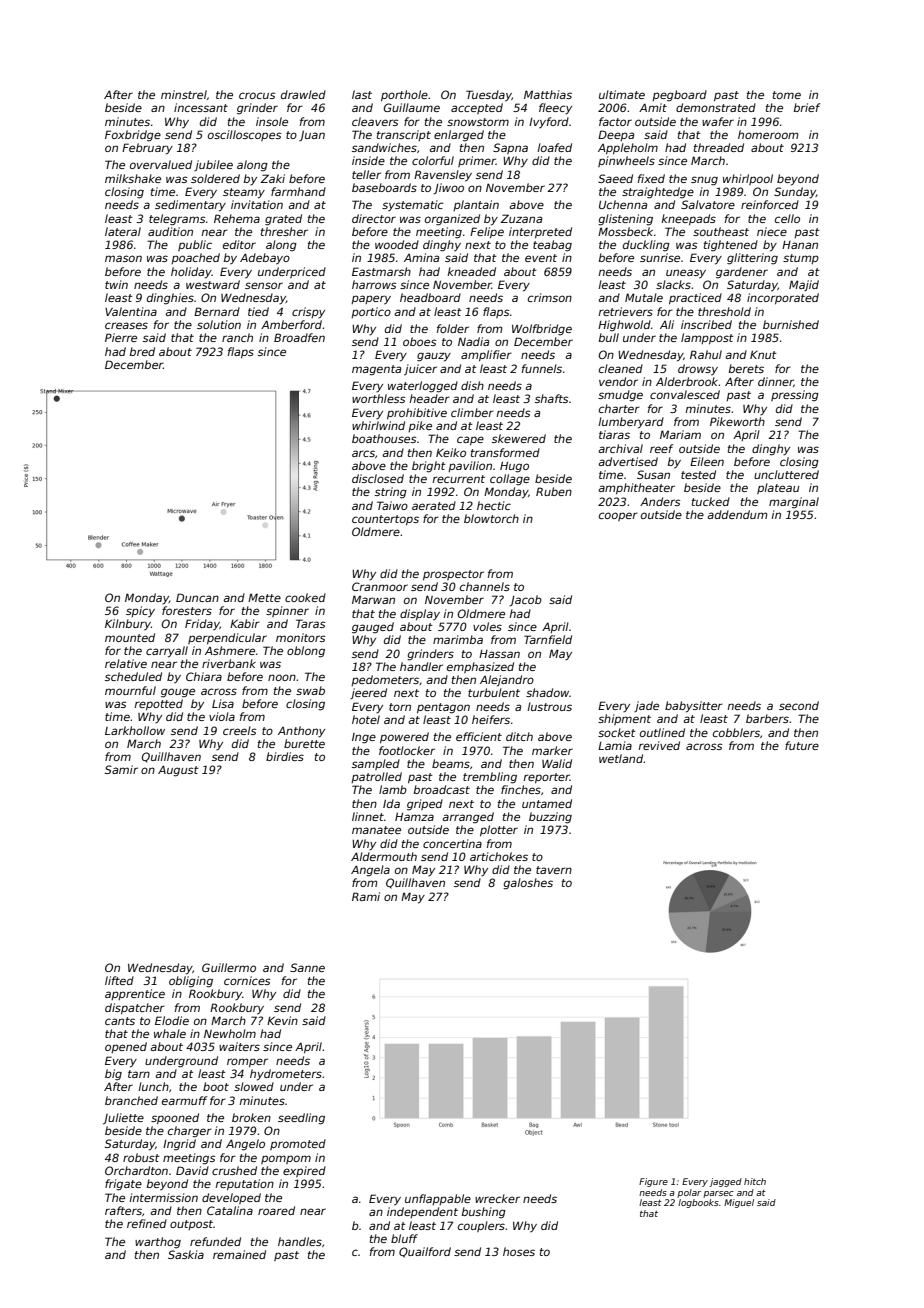 The height and width of the screenshot is (1308, 924). What do you see at coordinates (201, 107) in the screenshot?
I see `incessant` at bounding box center [201, 107].
